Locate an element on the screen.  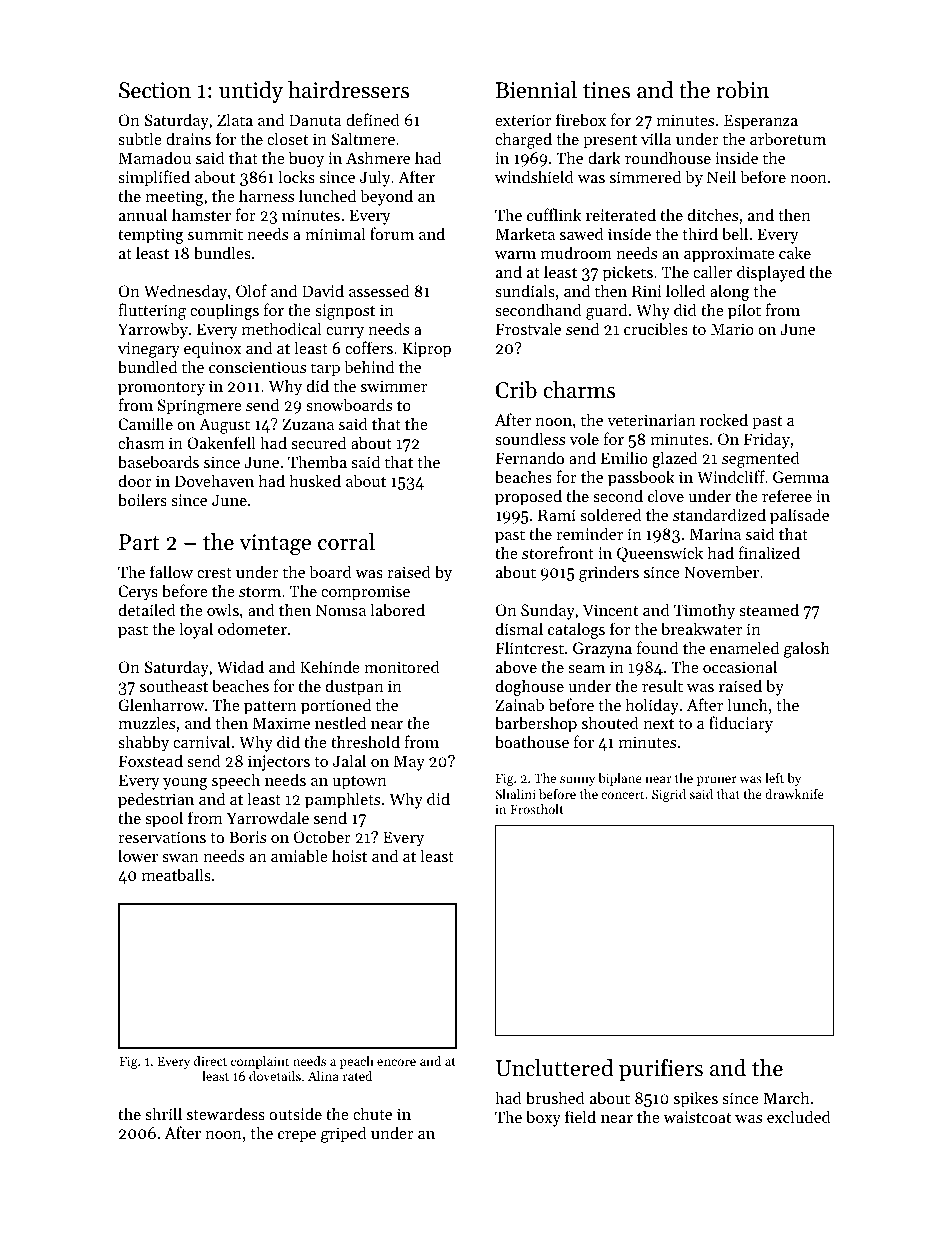
hoist is located at coordinates (349, 855).
